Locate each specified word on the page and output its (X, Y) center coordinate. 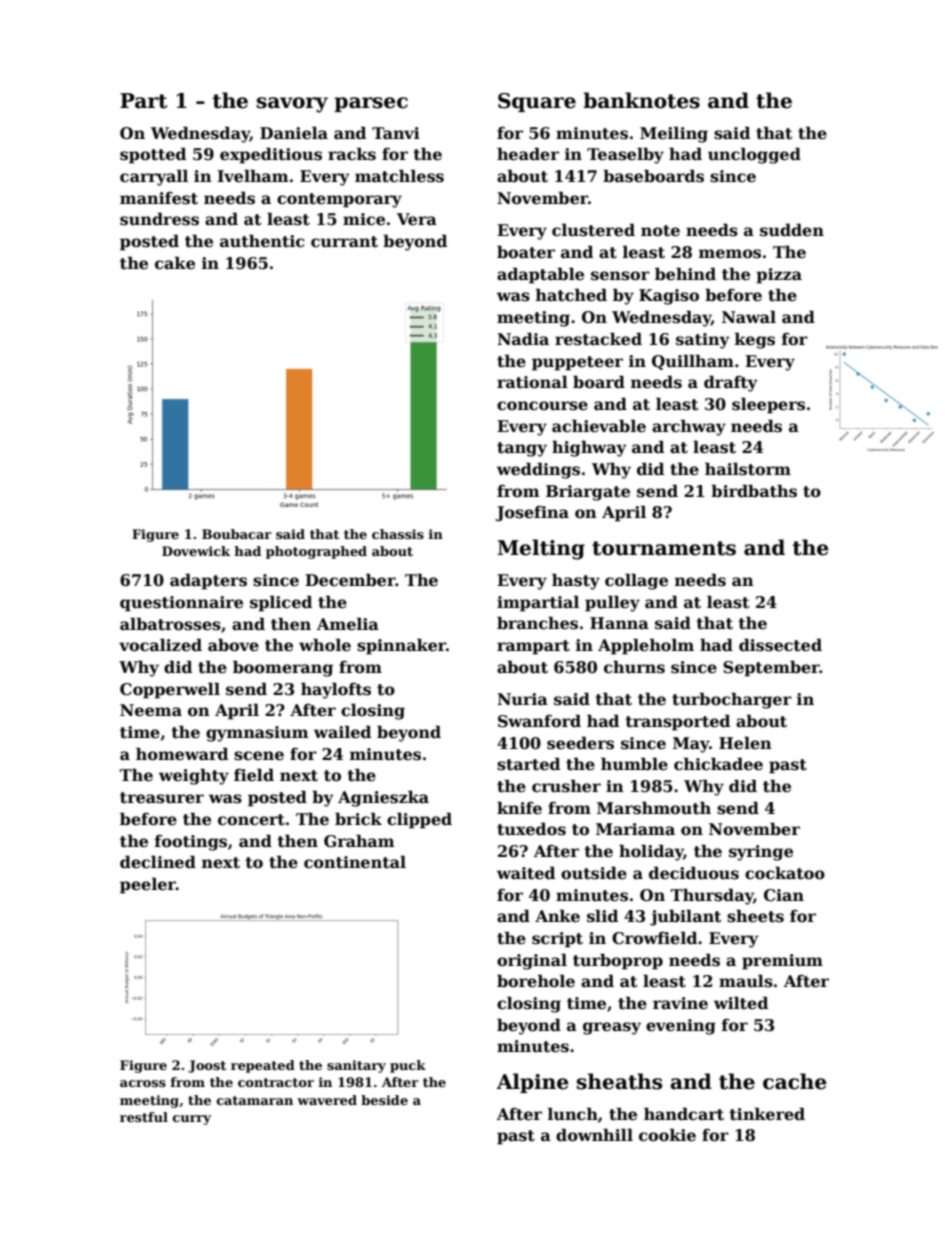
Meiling (674, 134)
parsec (371, 104)
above (233, 645)
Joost (207, 1066)
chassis (398, 534)
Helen (745, 743)
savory (292, 105)
